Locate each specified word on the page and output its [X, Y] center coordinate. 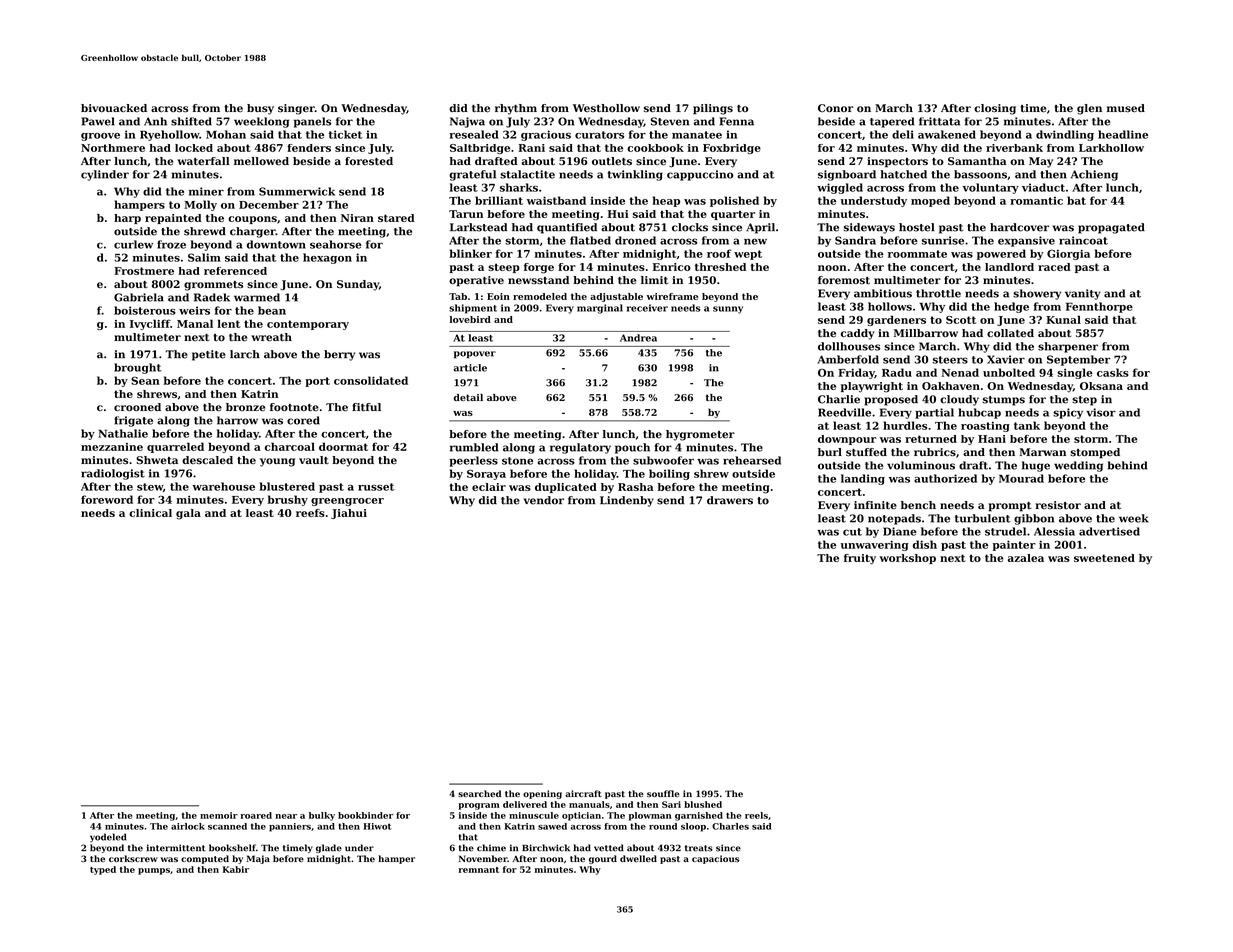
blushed [703, 804]
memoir [219, 815]
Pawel [98, 121]
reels [756, 815]
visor [1101, 412]
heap [666, 201]
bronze [245, 407]
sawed [552, 826]
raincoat [1083, 240]
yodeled [108, 837]
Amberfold [848, 359]
